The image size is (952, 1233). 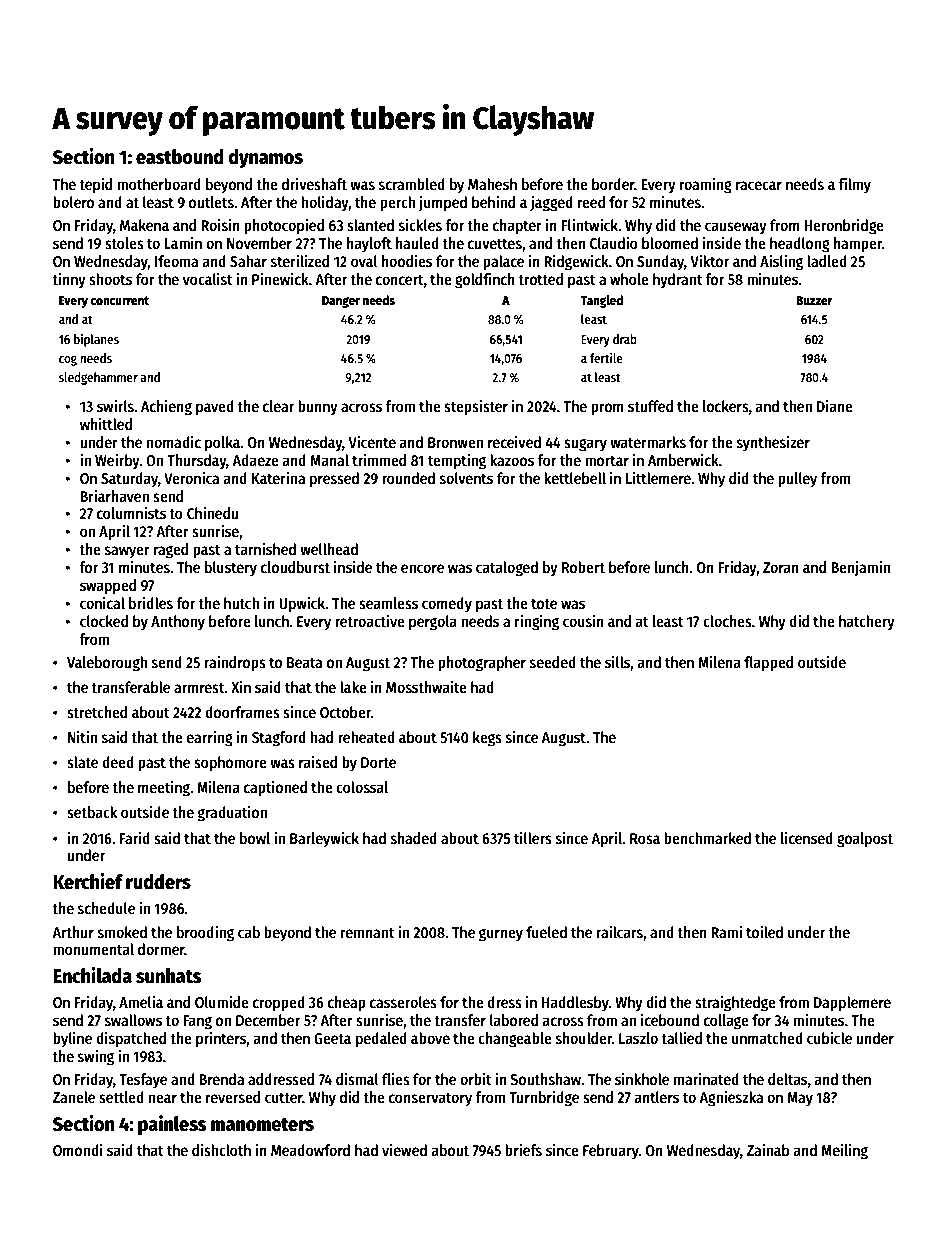 What do you see at coordinates (172, 1125) in the image?
I see `painless` at bounding box center [172, 1125].
